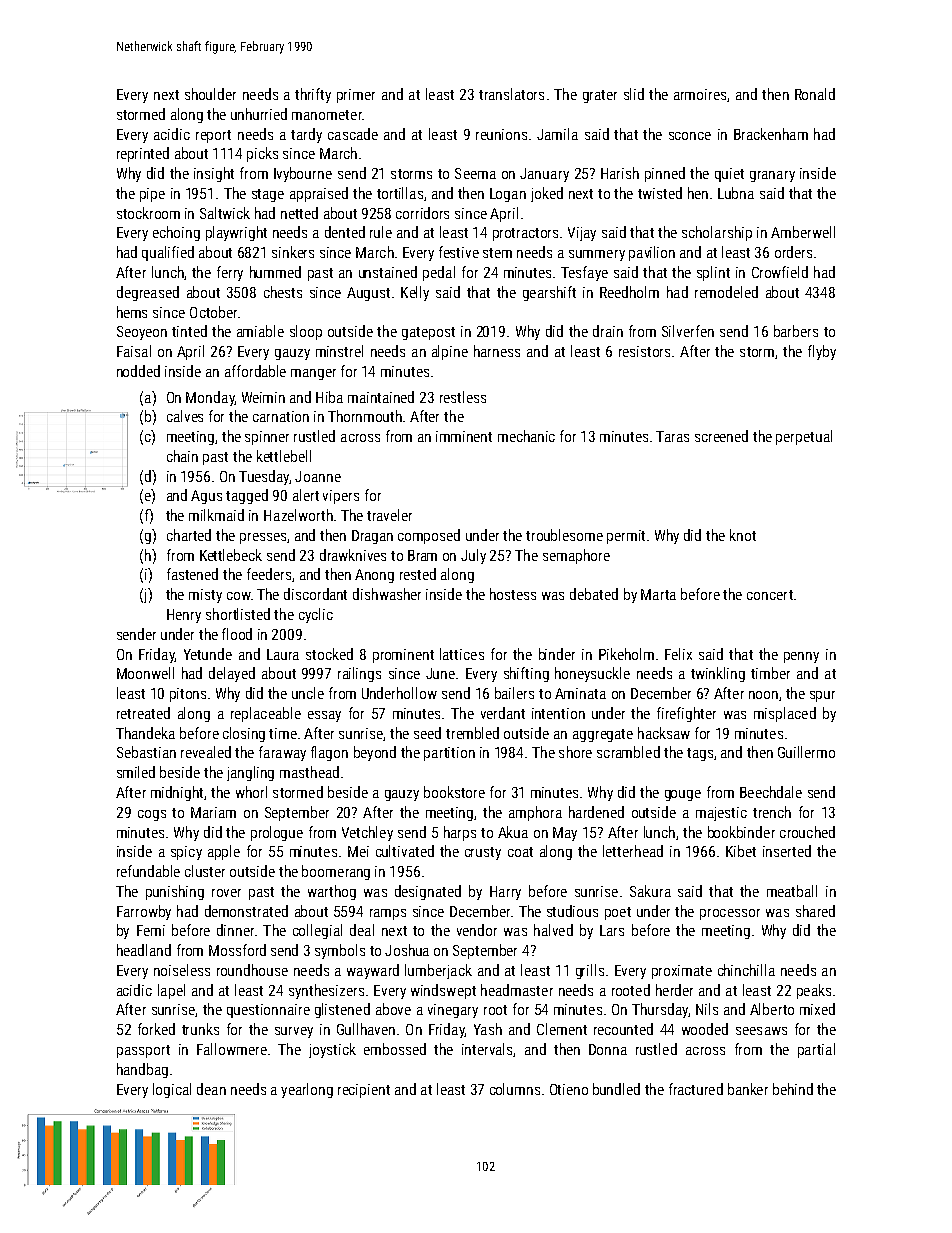 The width and height of the screenshot is (952, 1233). Describe the element at coordinates (743, 535) in the screenshot. I see `knot` at that location.
